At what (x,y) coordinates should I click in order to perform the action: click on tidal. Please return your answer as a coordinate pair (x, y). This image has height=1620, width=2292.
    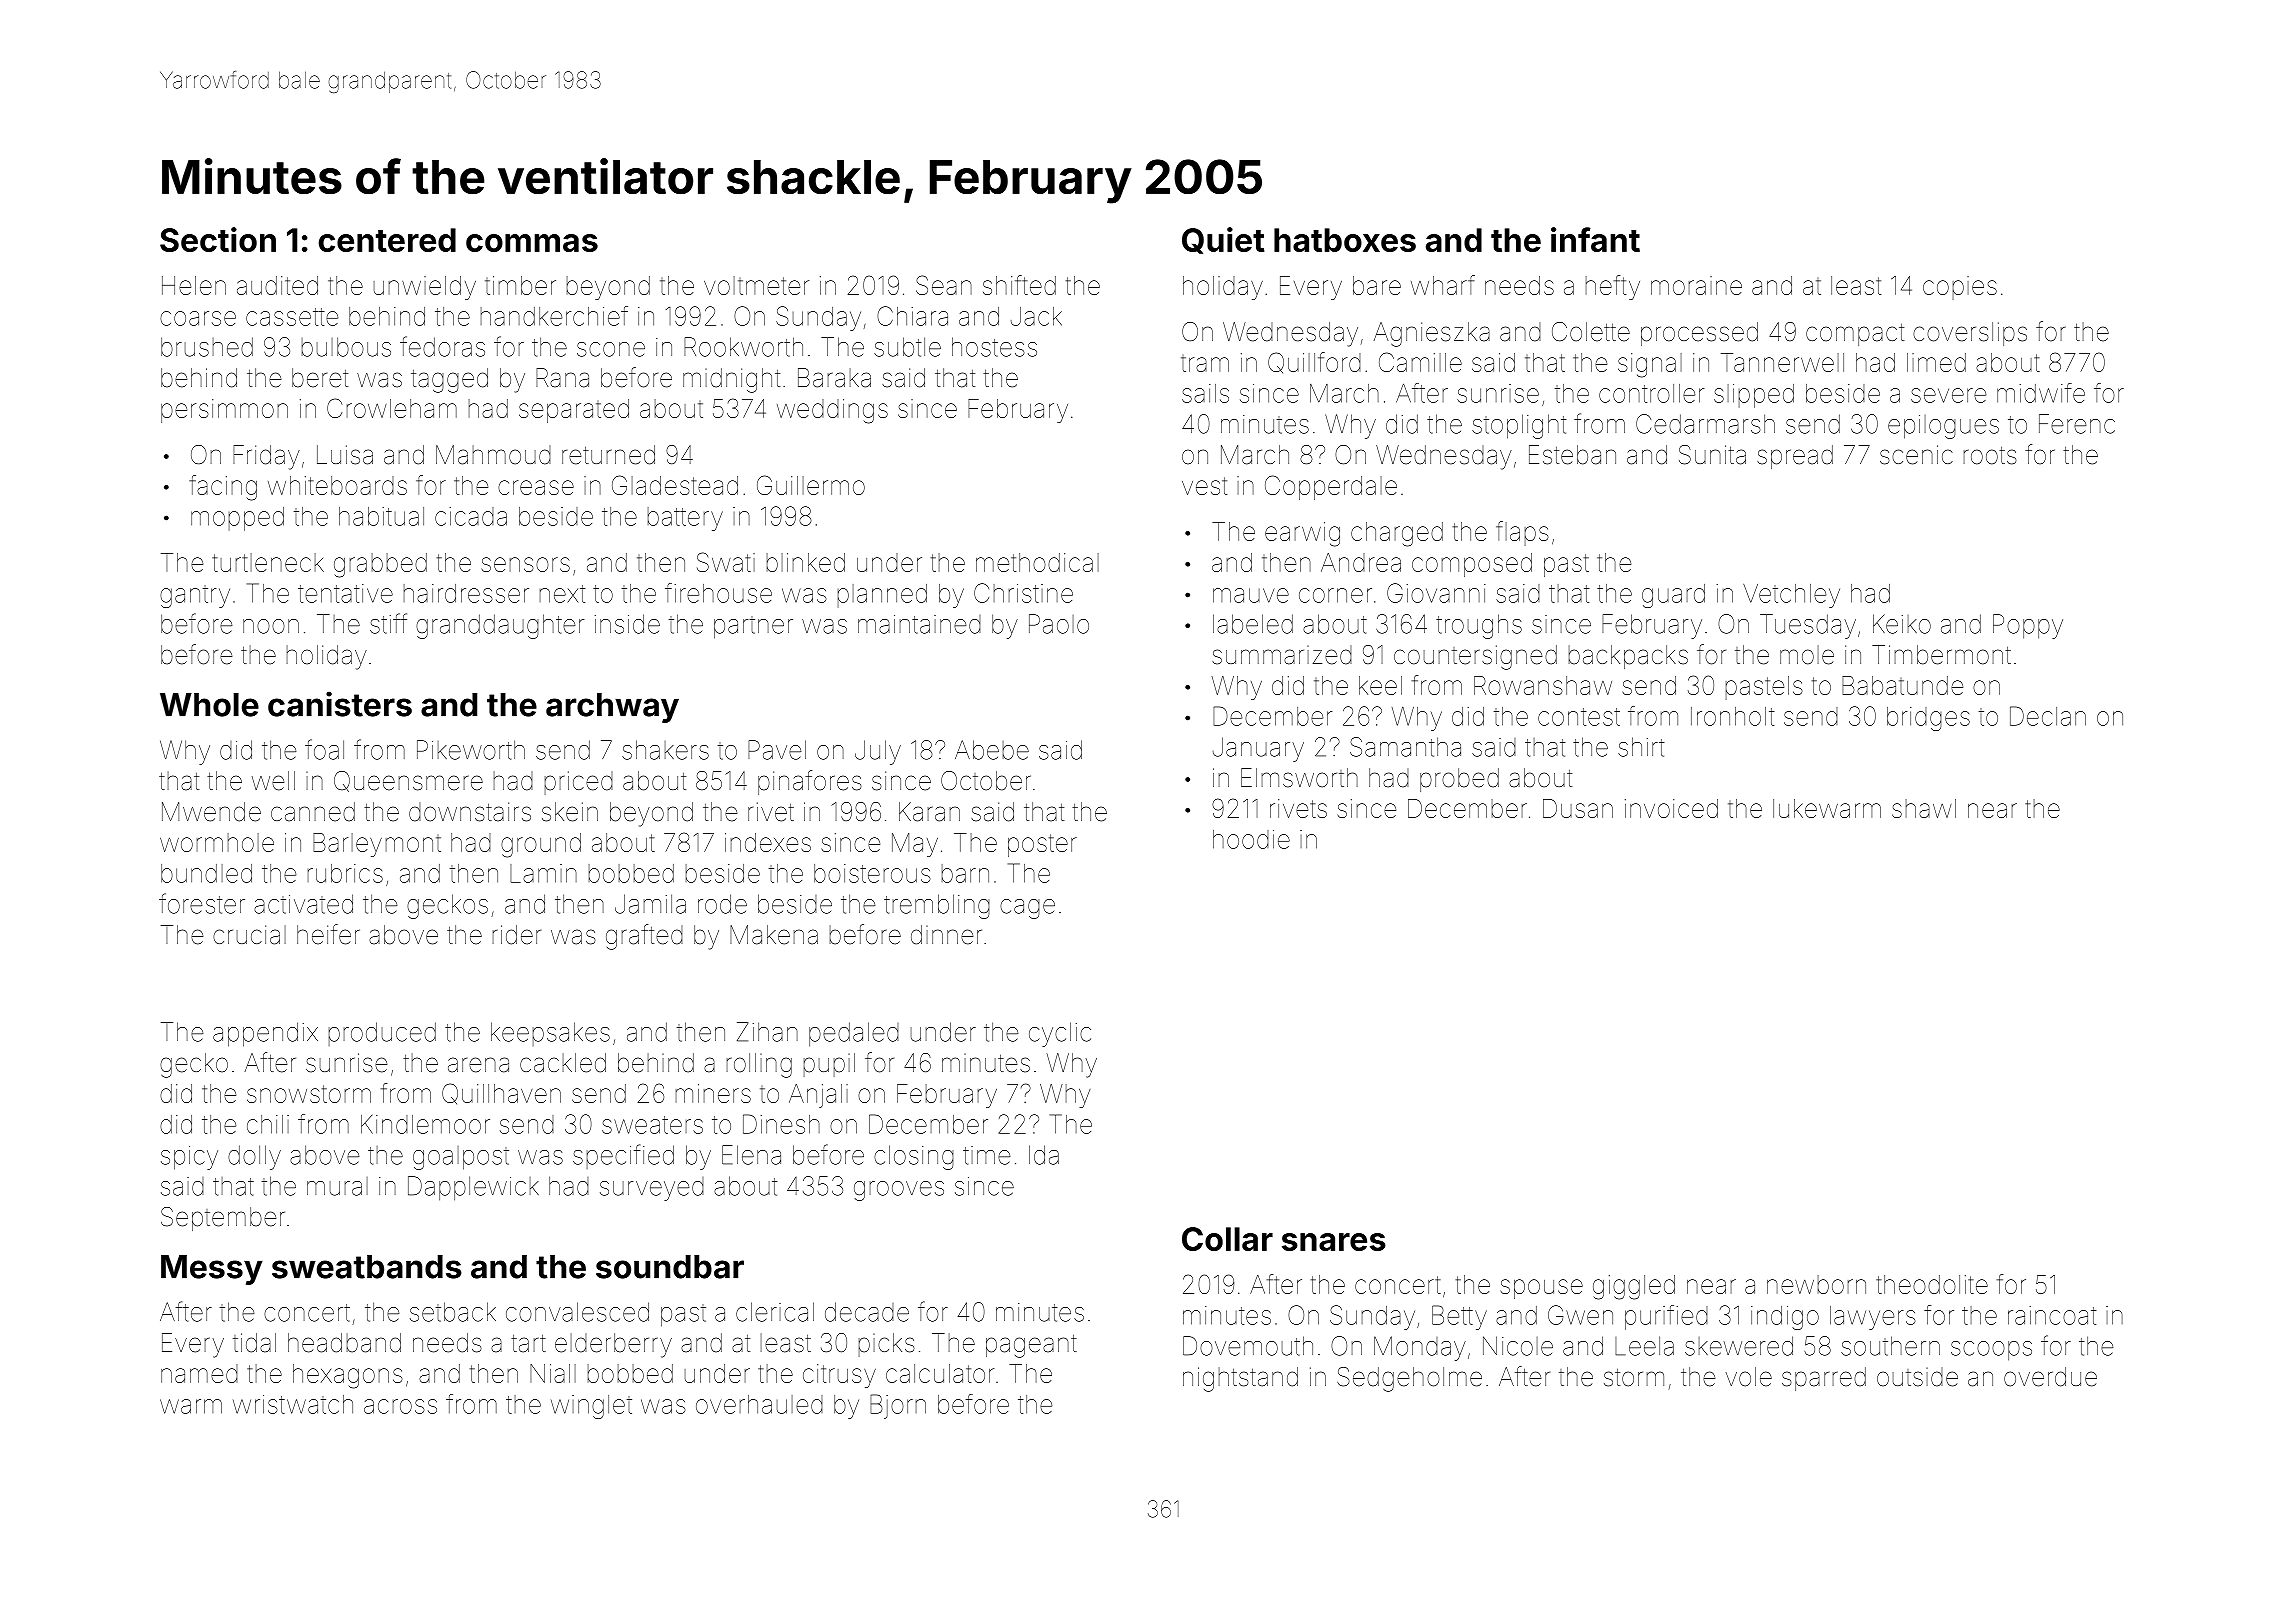
    Looking at the image, I should click on (254, 1343).
